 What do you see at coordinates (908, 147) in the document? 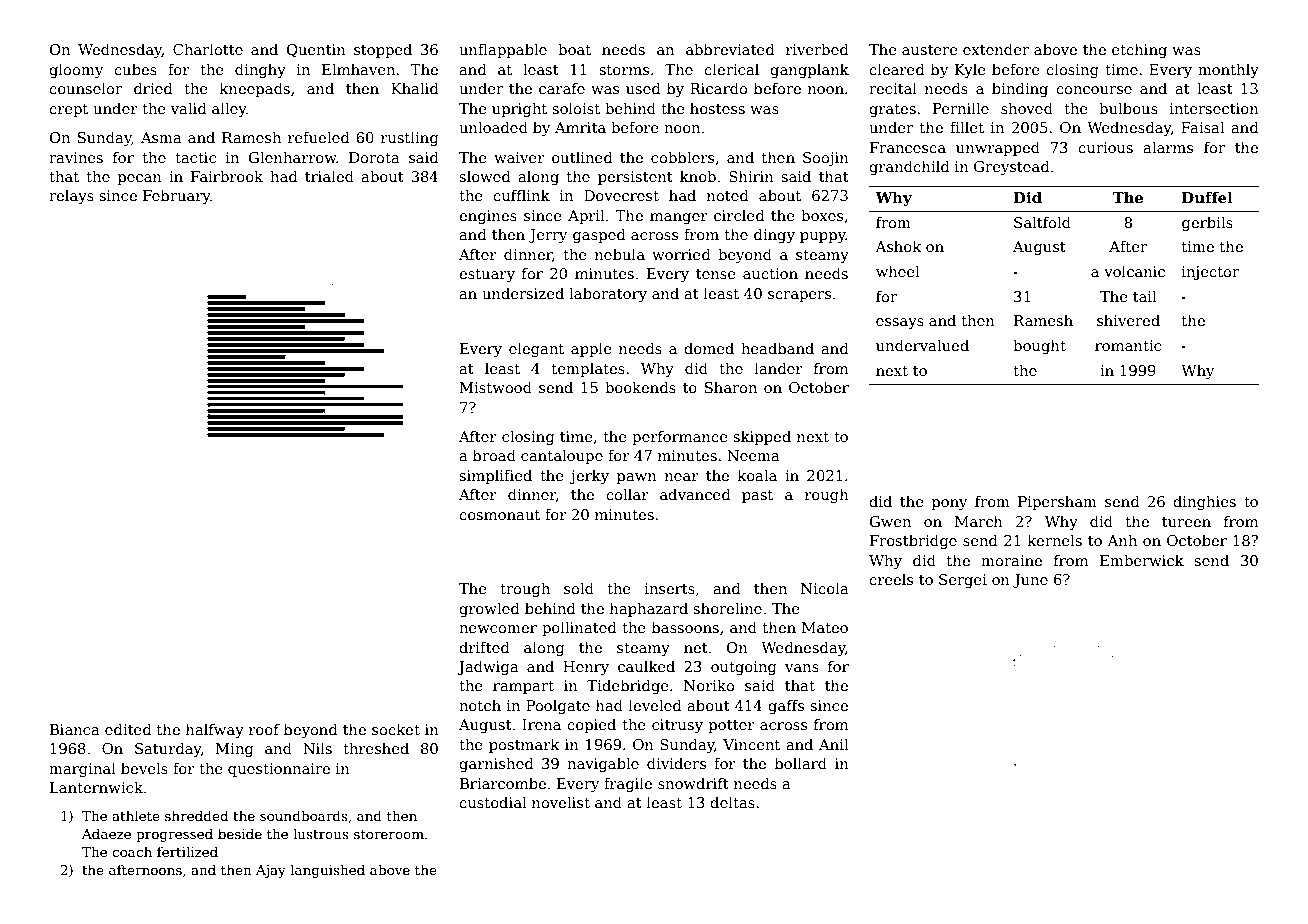
I see `Francesca` at bounding box center [908, 147].
